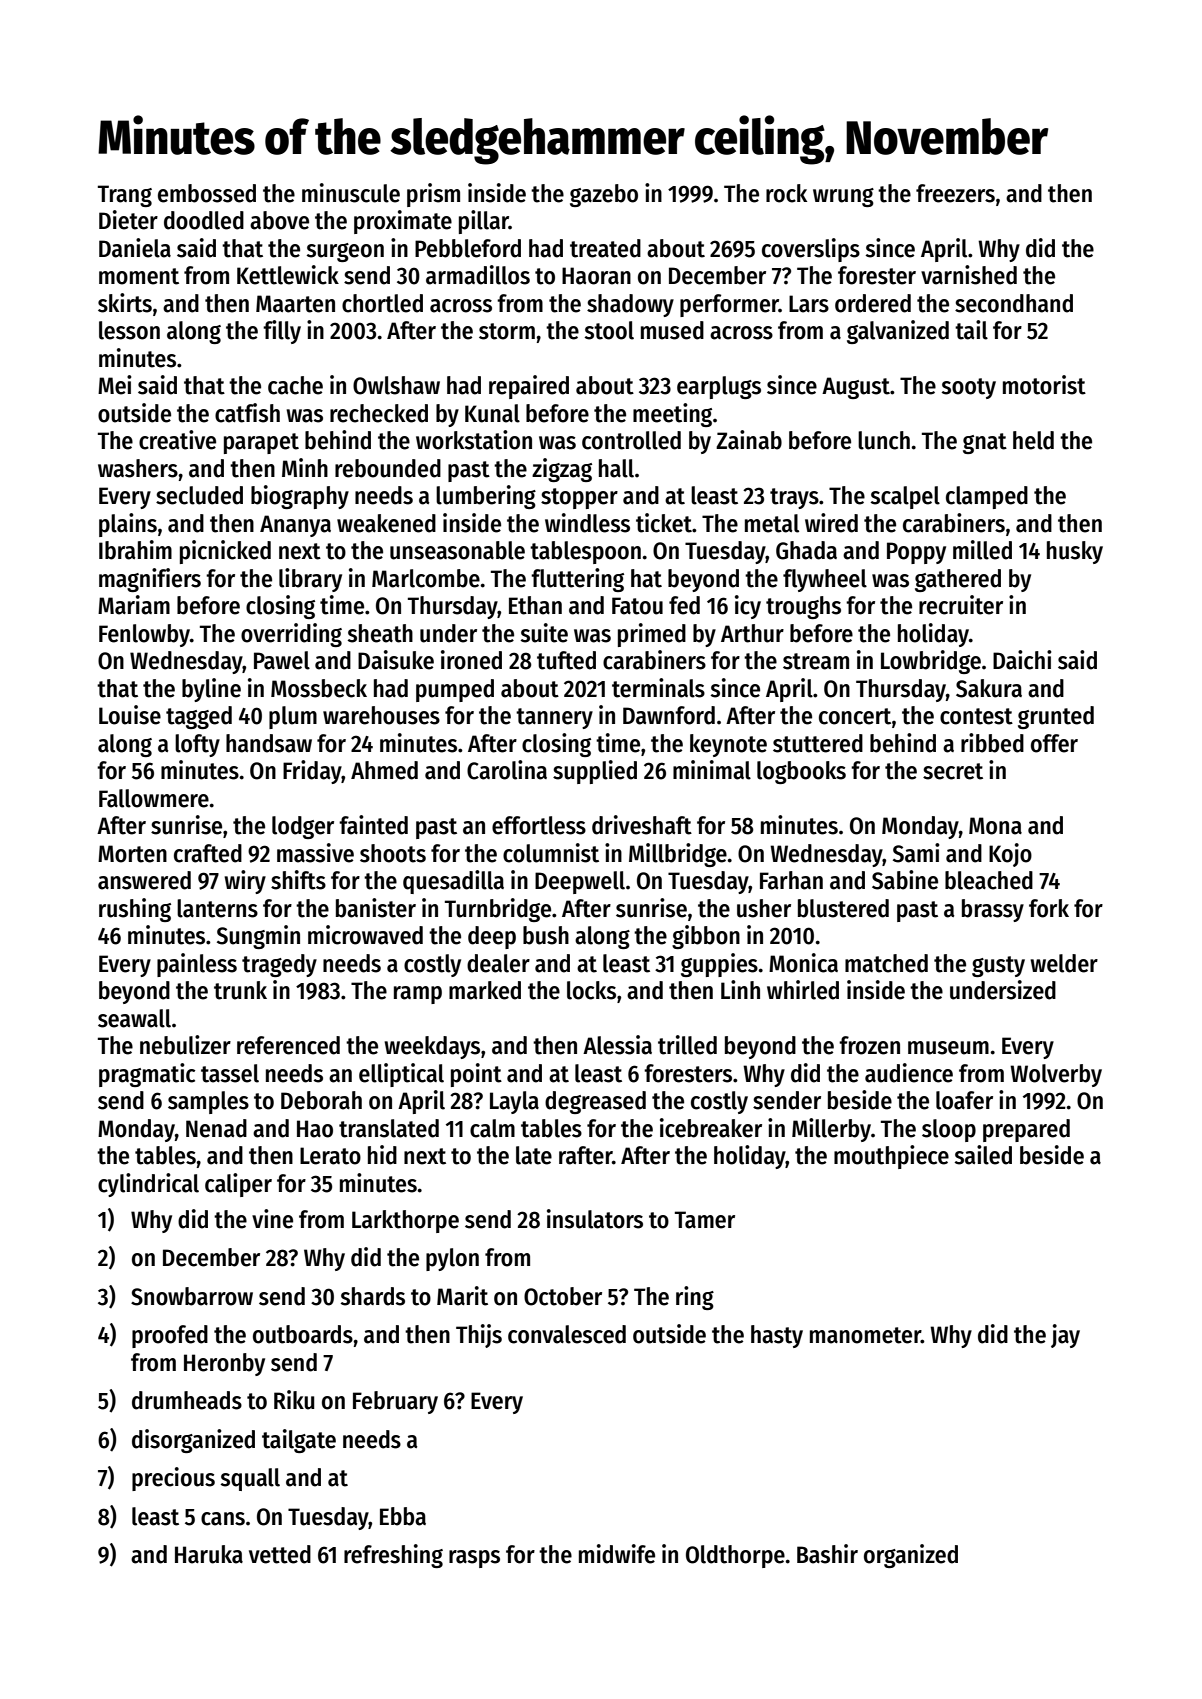 The height and width of the screenshot is (1699, 1202). What do you see at coordinates (170, 1336) in the screenshot?
I see `proofed` at bounding box center [170, 1336].
